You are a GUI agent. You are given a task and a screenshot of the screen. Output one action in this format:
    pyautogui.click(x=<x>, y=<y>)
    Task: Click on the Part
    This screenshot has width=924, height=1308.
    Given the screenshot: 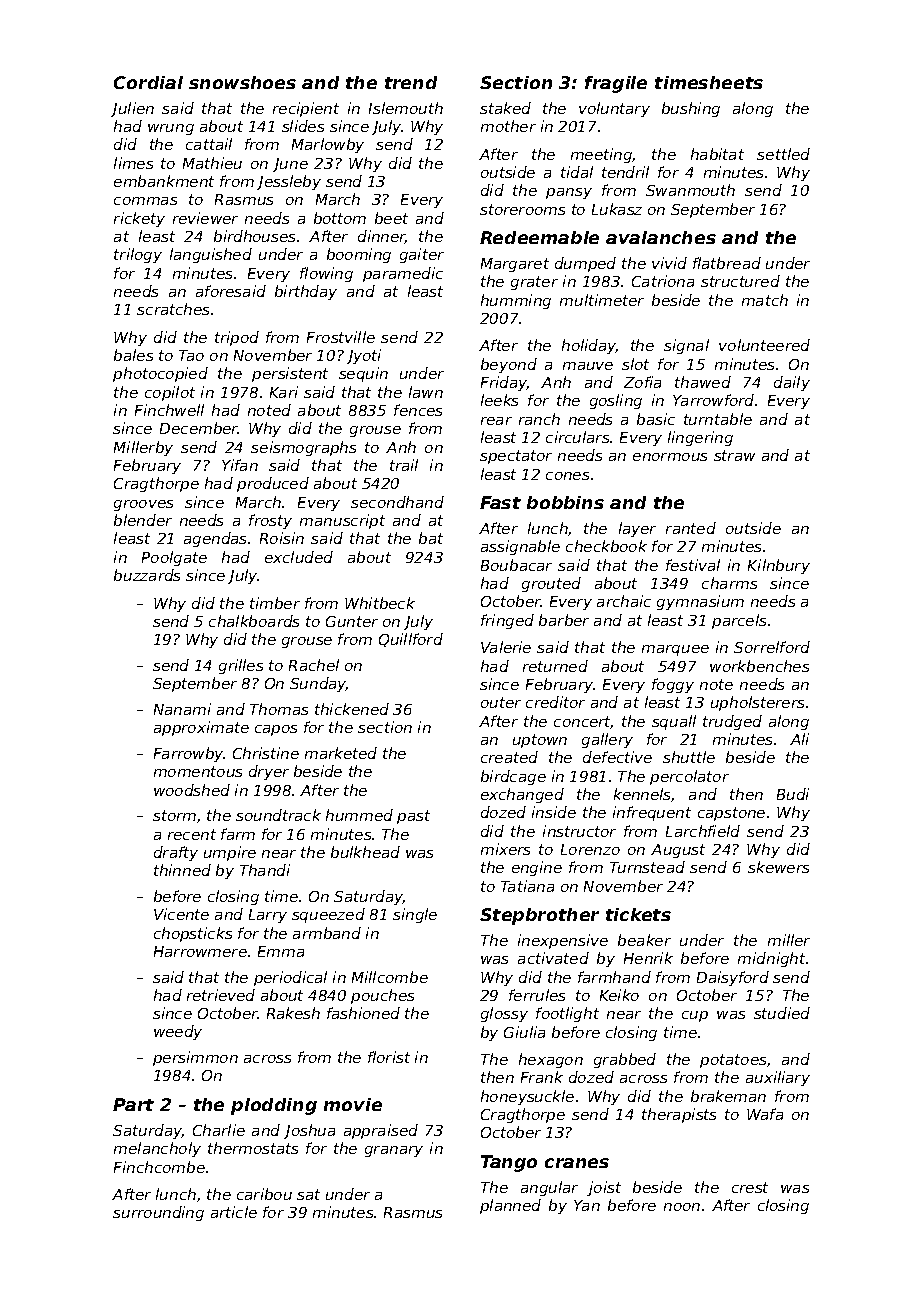 What is the action you would take?
    pyautogui.click(x=133, y=1104)
